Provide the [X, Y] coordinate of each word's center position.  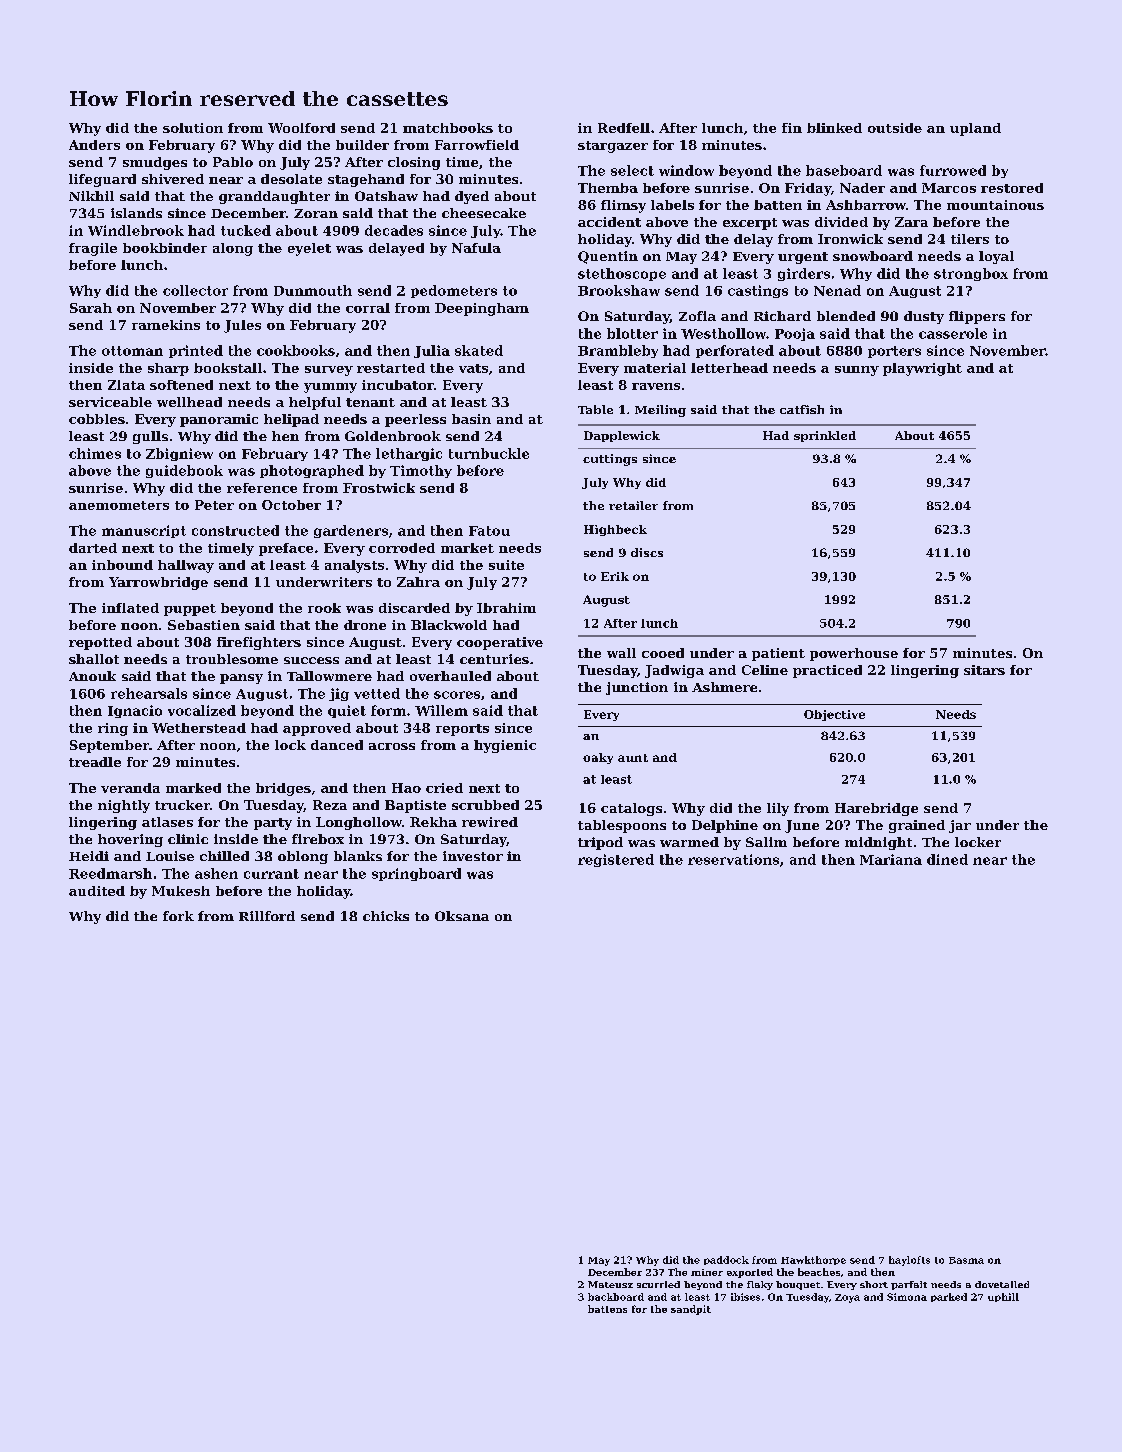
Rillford [267, 916]
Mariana [891, 859]
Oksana [462, 916]
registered [616, 860]
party [273, 824]
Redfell [624, 128]
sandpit [691, 1310]
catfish [802, 409]
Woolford [301, 128]
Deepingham [482, 309]
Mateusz [610, 1284]
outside [895, 128]
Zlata [126, 385]
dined [947, 859]
